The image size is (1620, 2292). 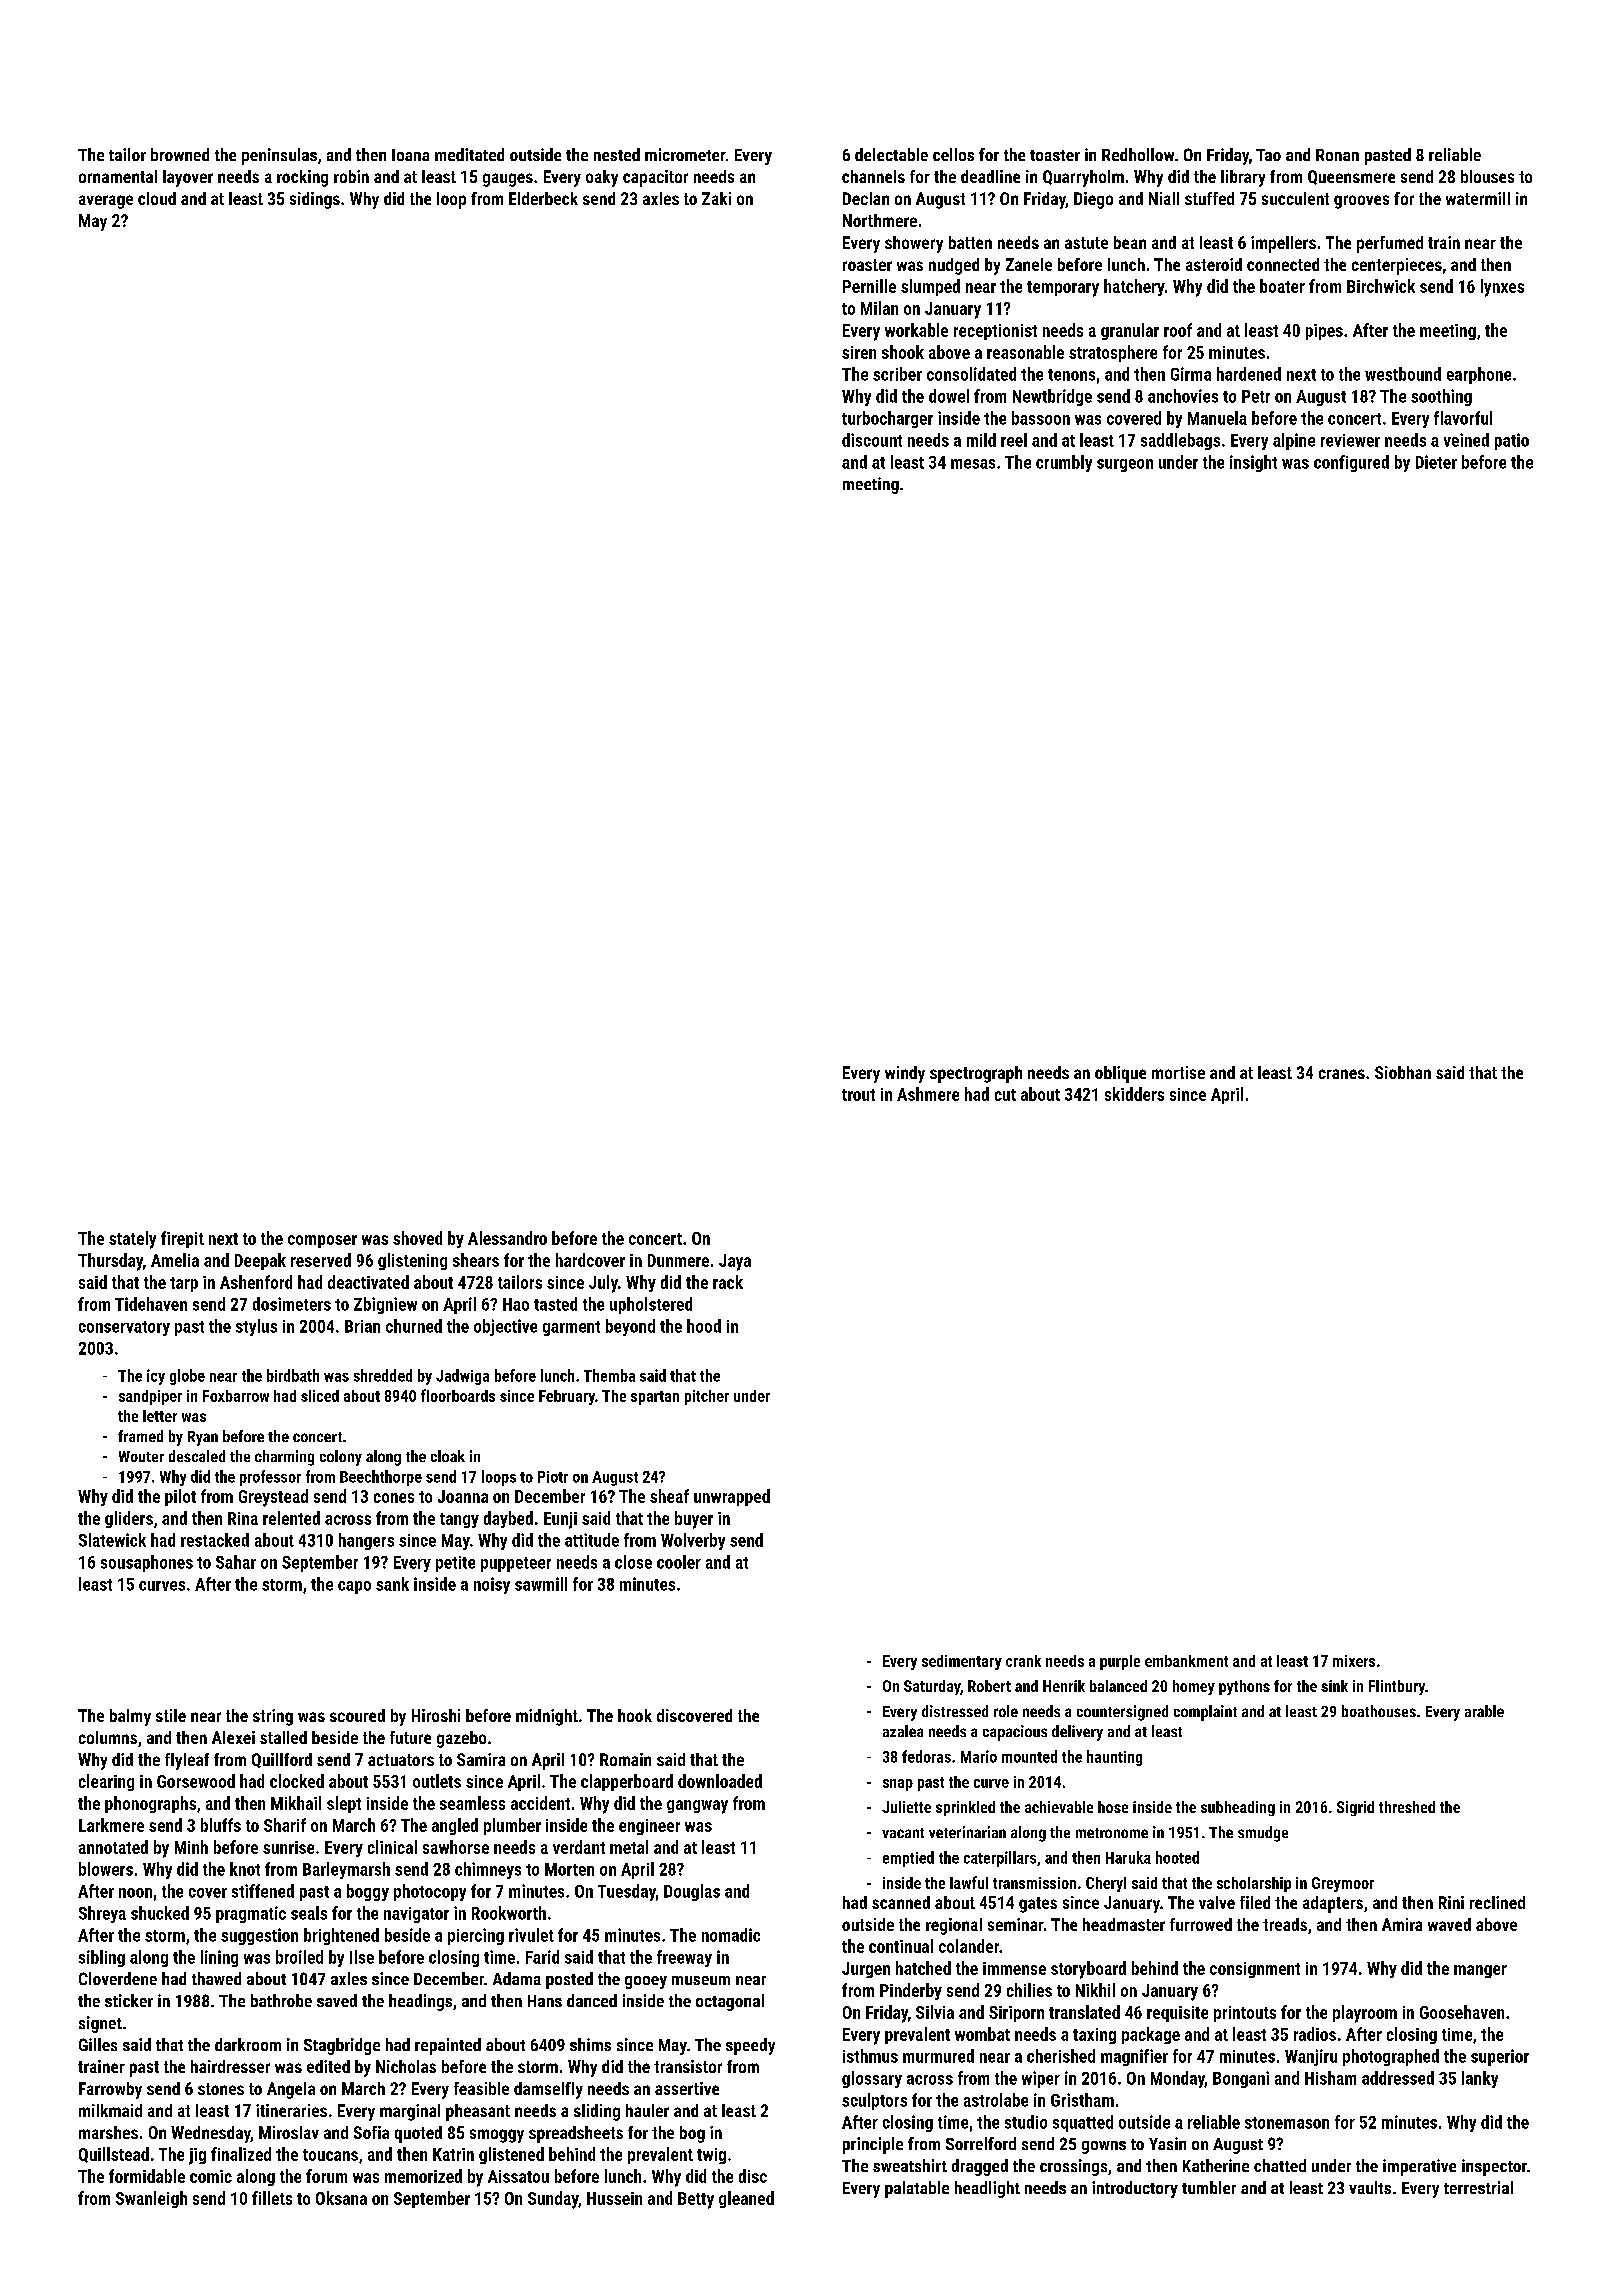 I want to click on Monday, so click(x=1178, y=2079).
